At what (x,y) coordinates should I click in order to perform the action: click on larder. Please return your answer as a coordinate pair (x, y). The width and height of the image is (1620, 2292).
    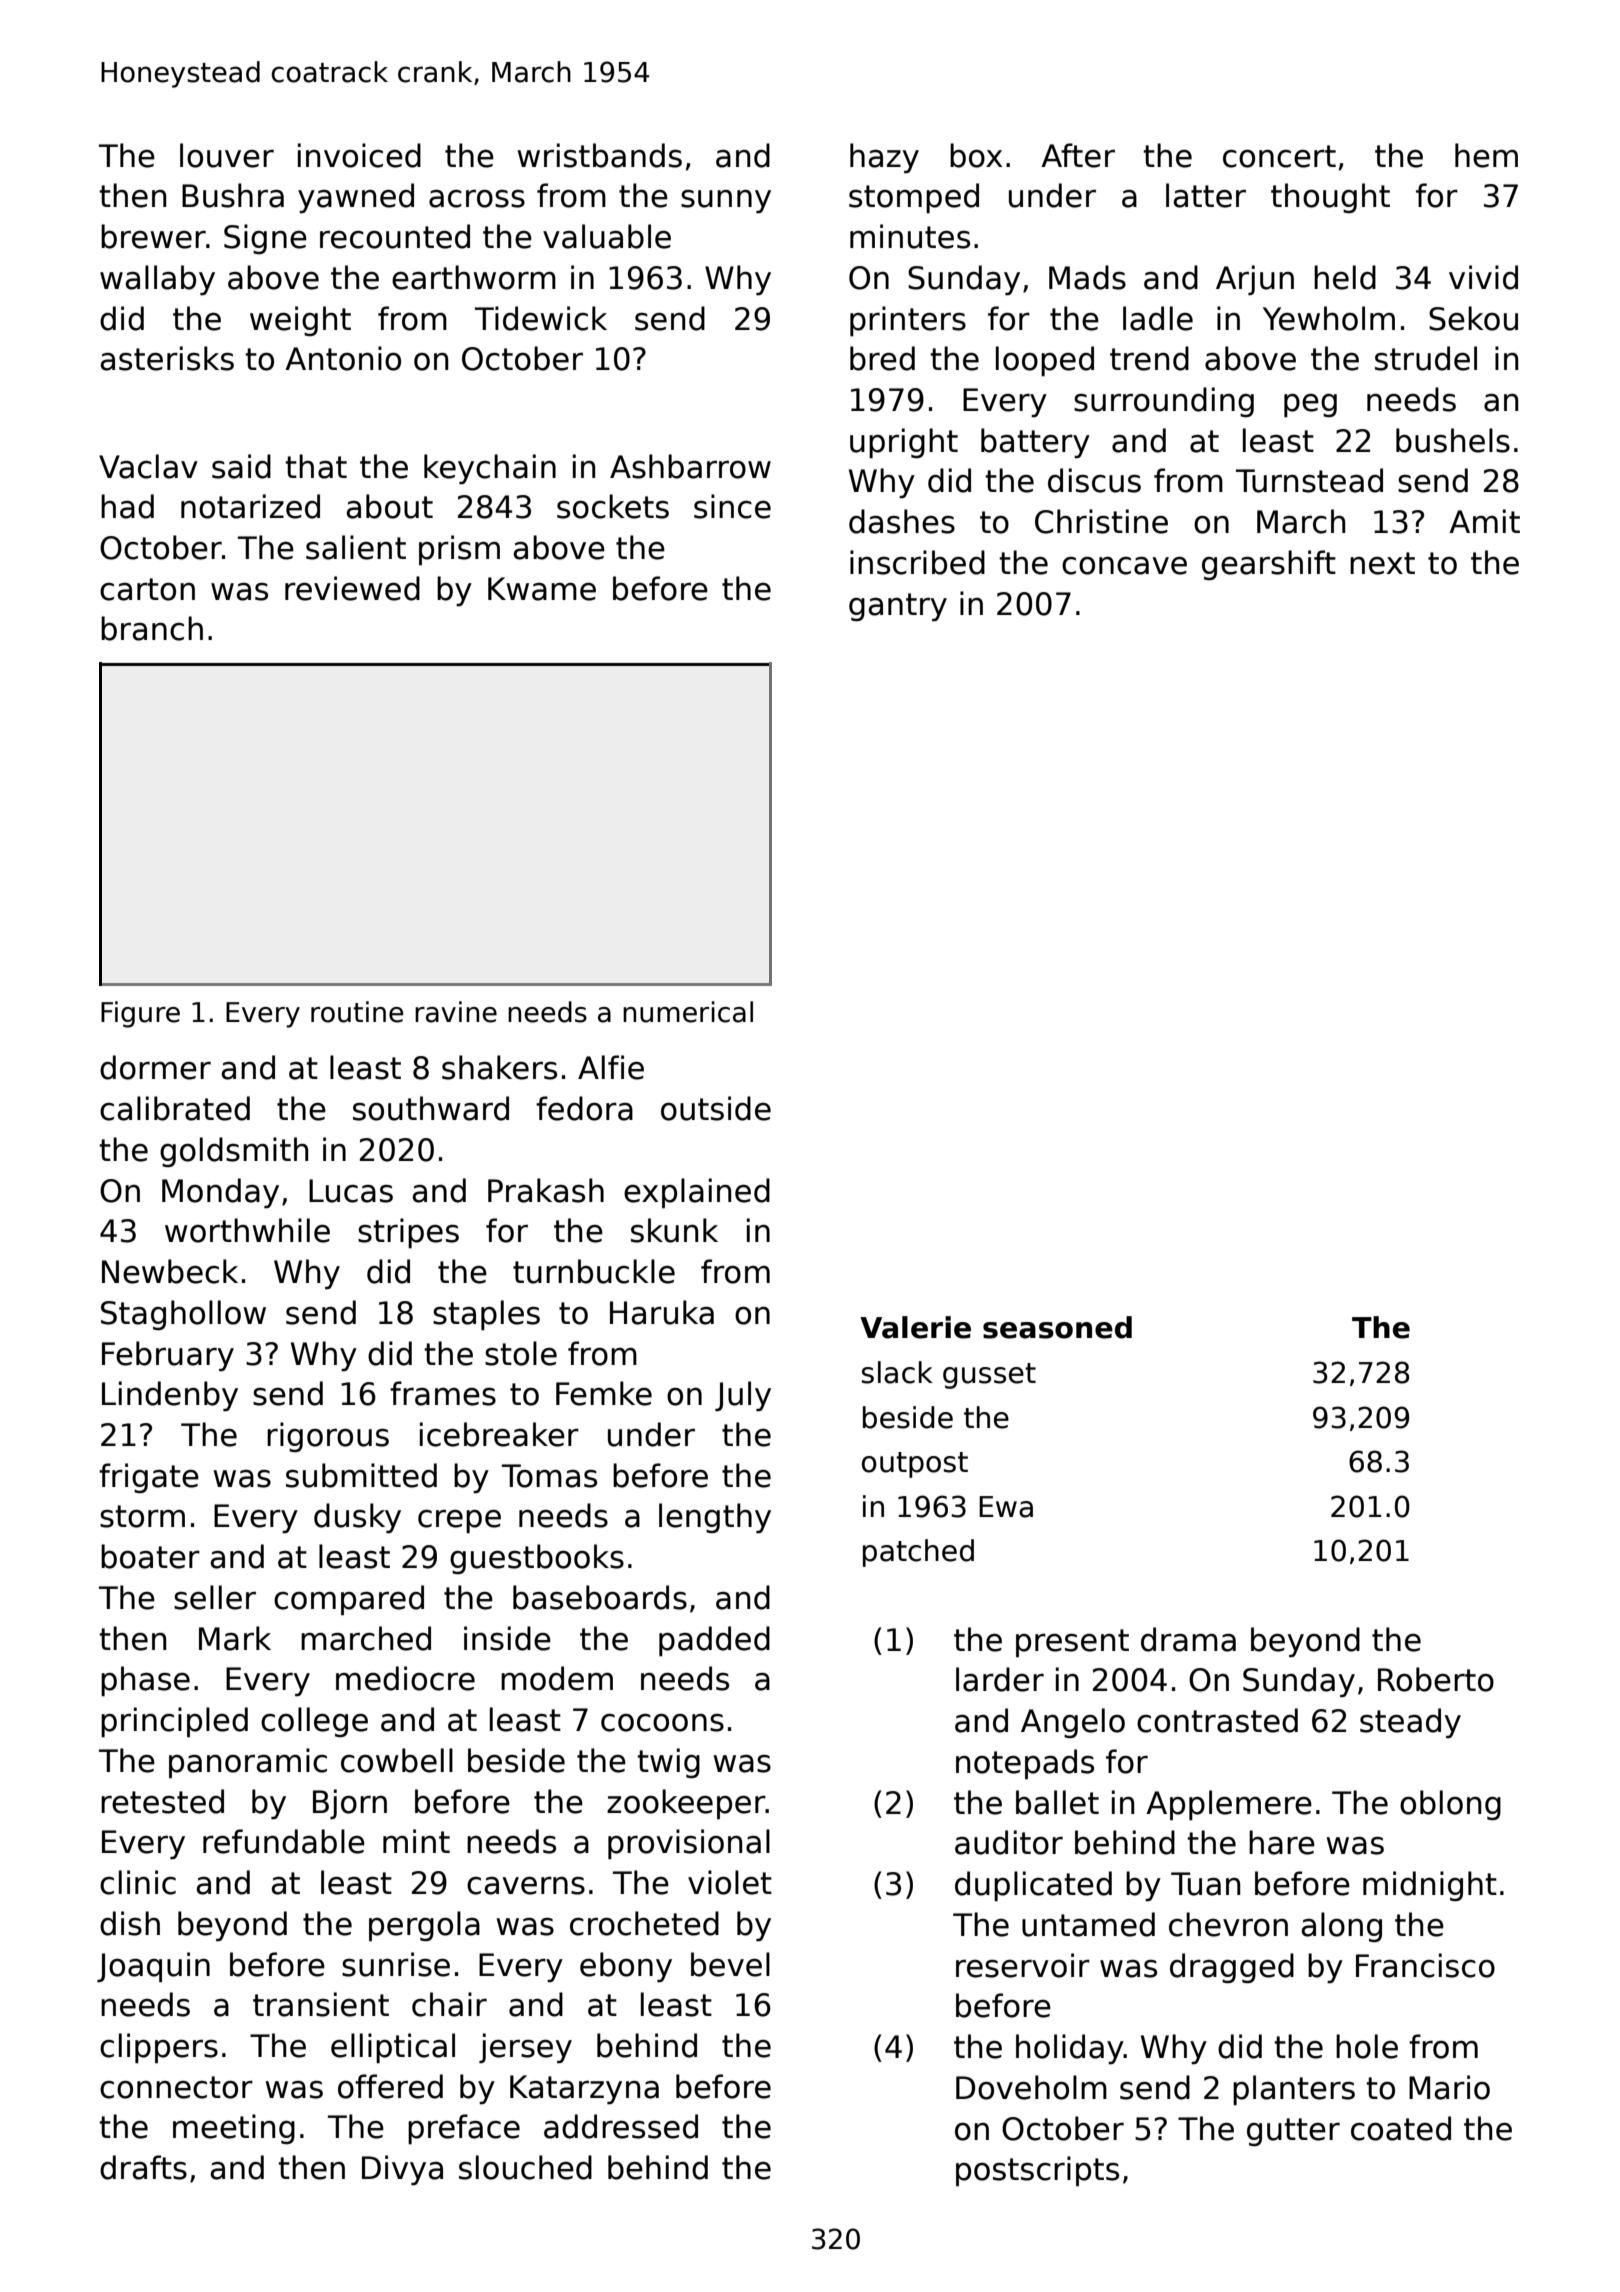
    Looking at the image, I should click on (1000, 1679).
